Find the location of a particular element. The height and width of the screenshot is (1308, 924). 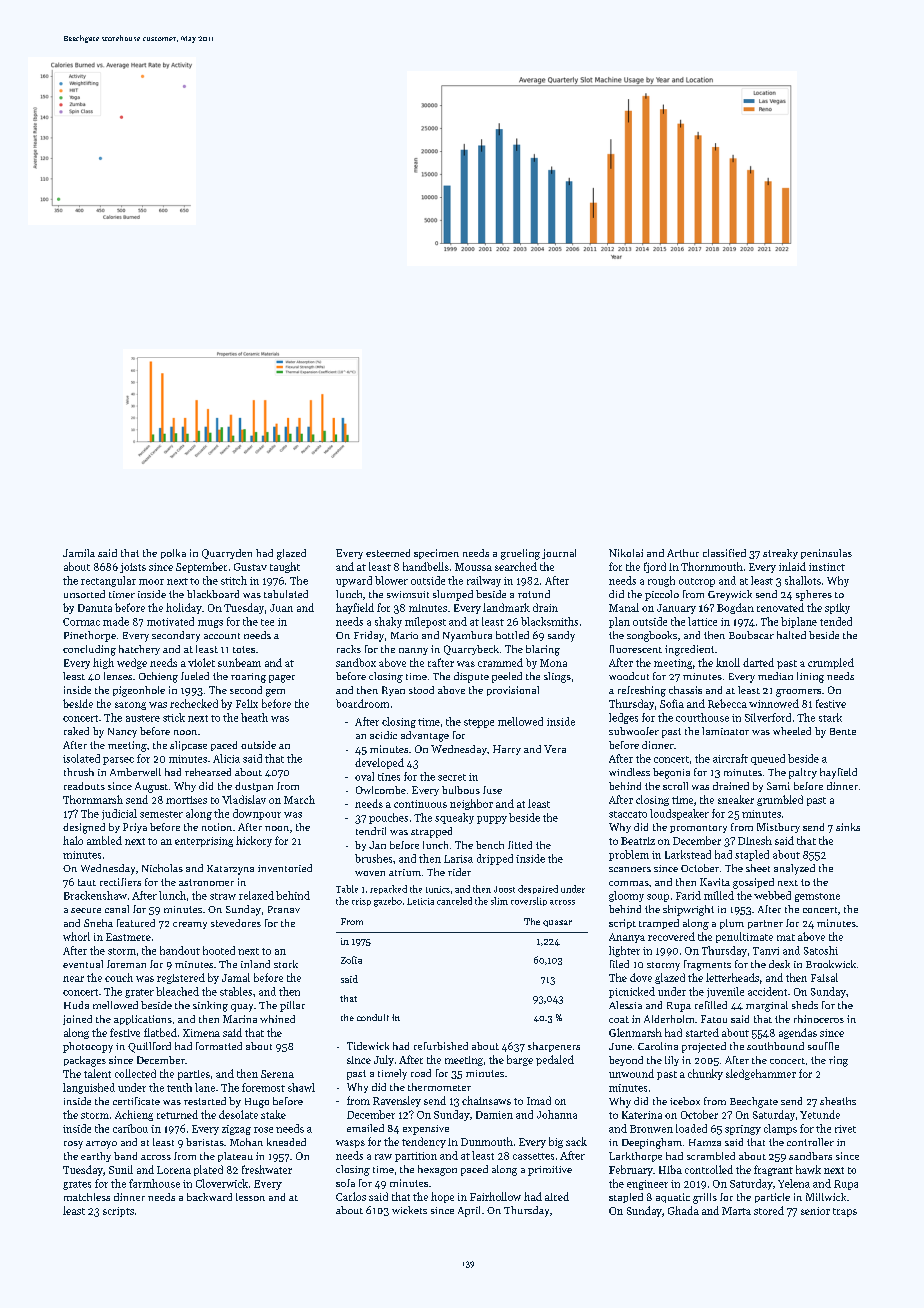

dripped is located at coordinates (495, 859).
